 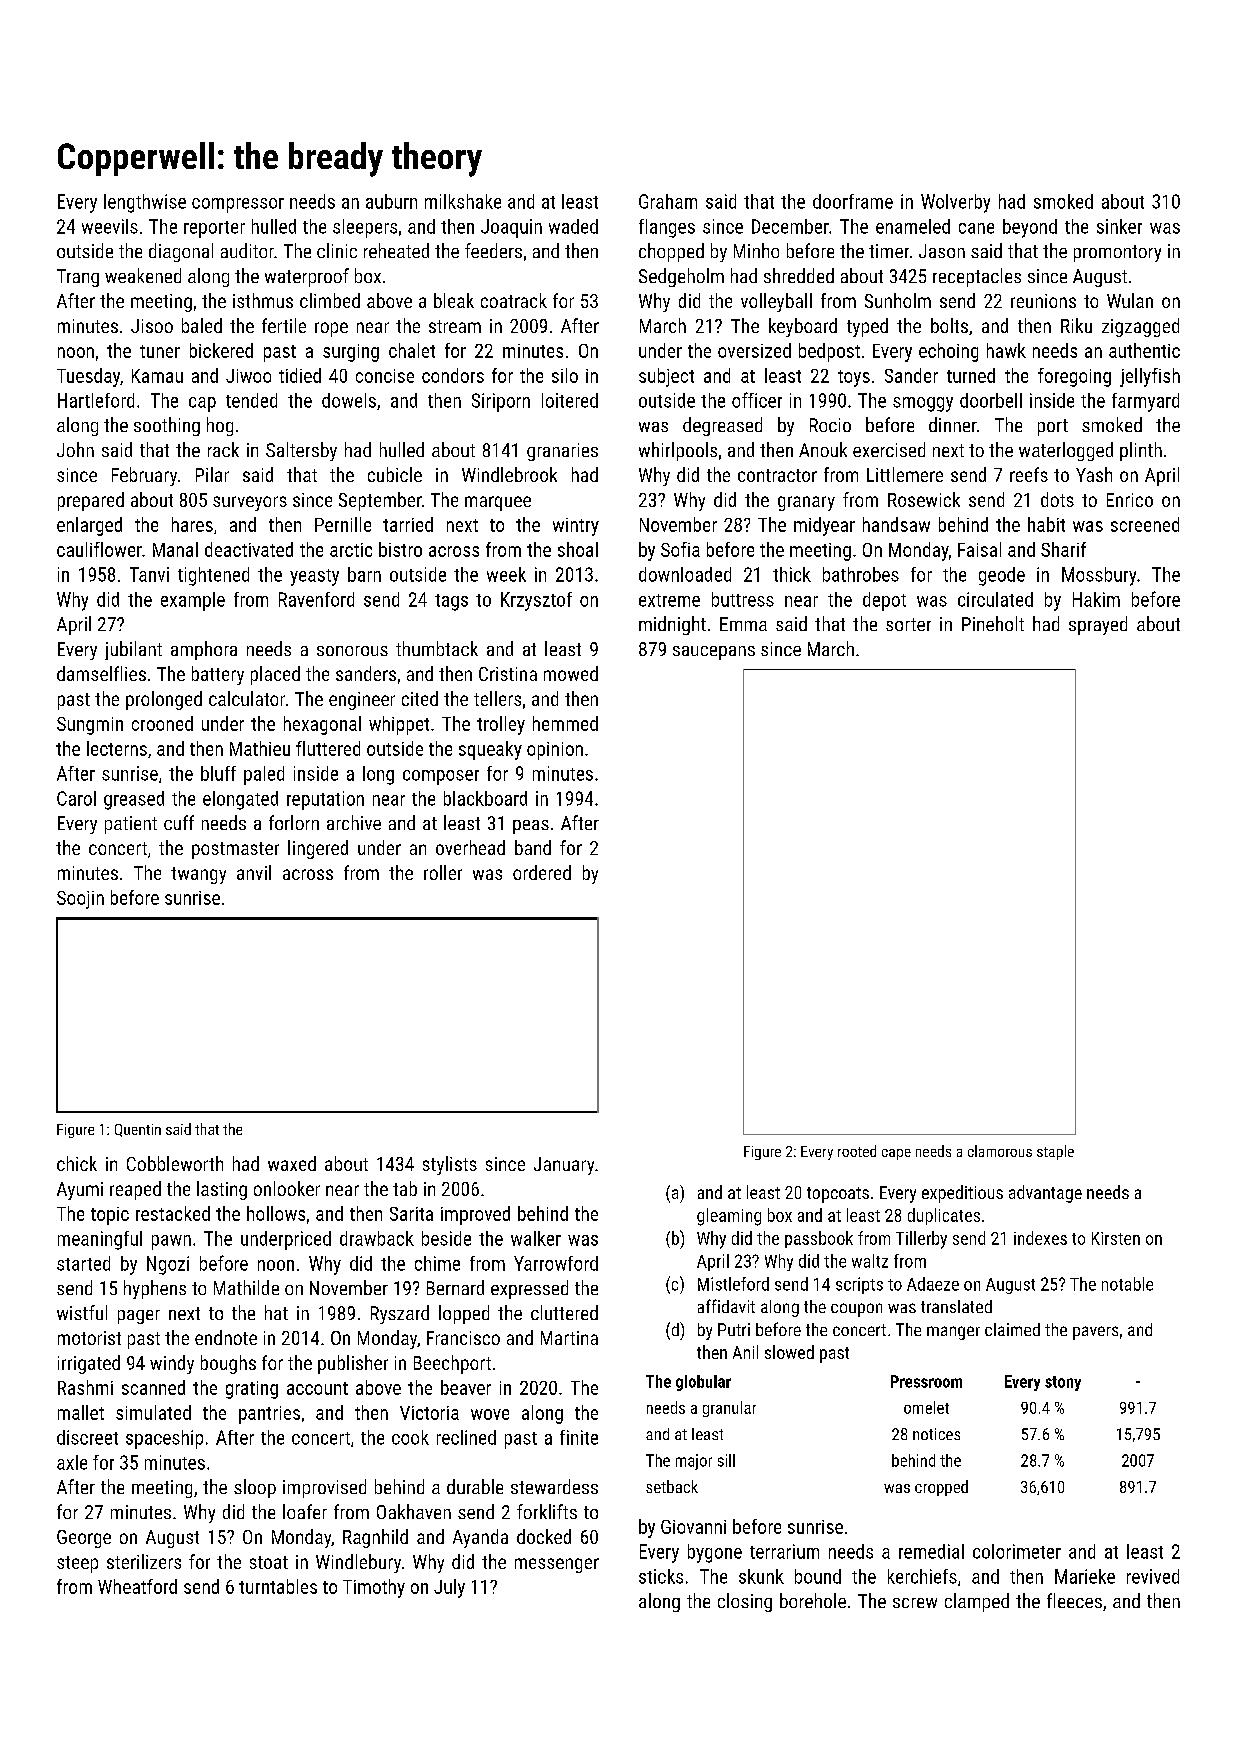 I want to click on staple, so click(x=1055, y=1152).
